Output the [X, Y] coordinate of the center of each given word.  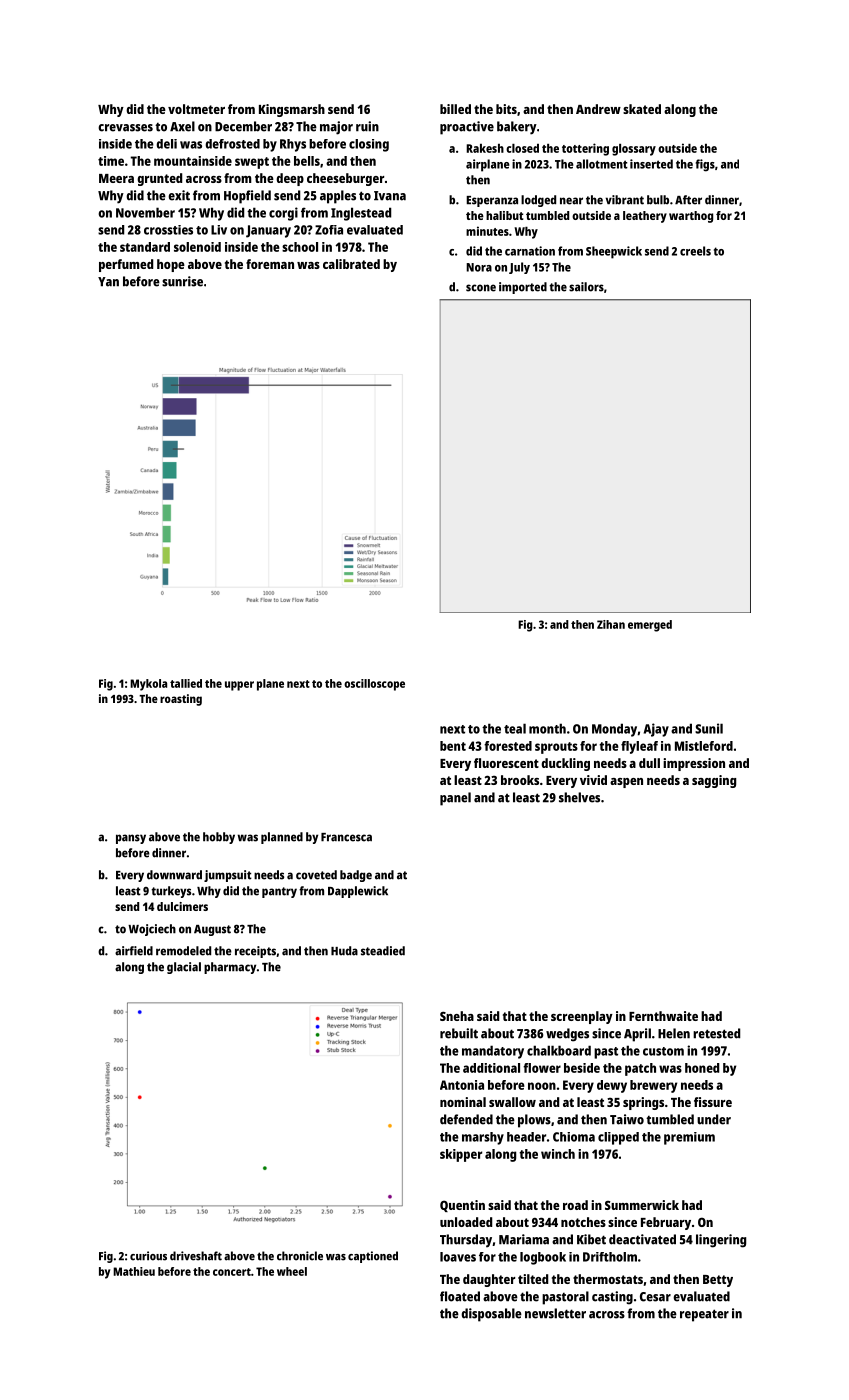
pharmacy [230, 968]
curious [148, 1256]
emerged [650, 626]
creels [695, 251]
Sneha [457, 1016]
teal [515, 728]
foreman [270, 264]
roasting [181, 700]
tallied [186, 683]
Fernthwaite [663, 1016]
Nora [479, 267]
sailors [586, 287]
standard [145, 247]
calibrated [351, 264]
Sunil [709, 728]
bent [453, 746]
